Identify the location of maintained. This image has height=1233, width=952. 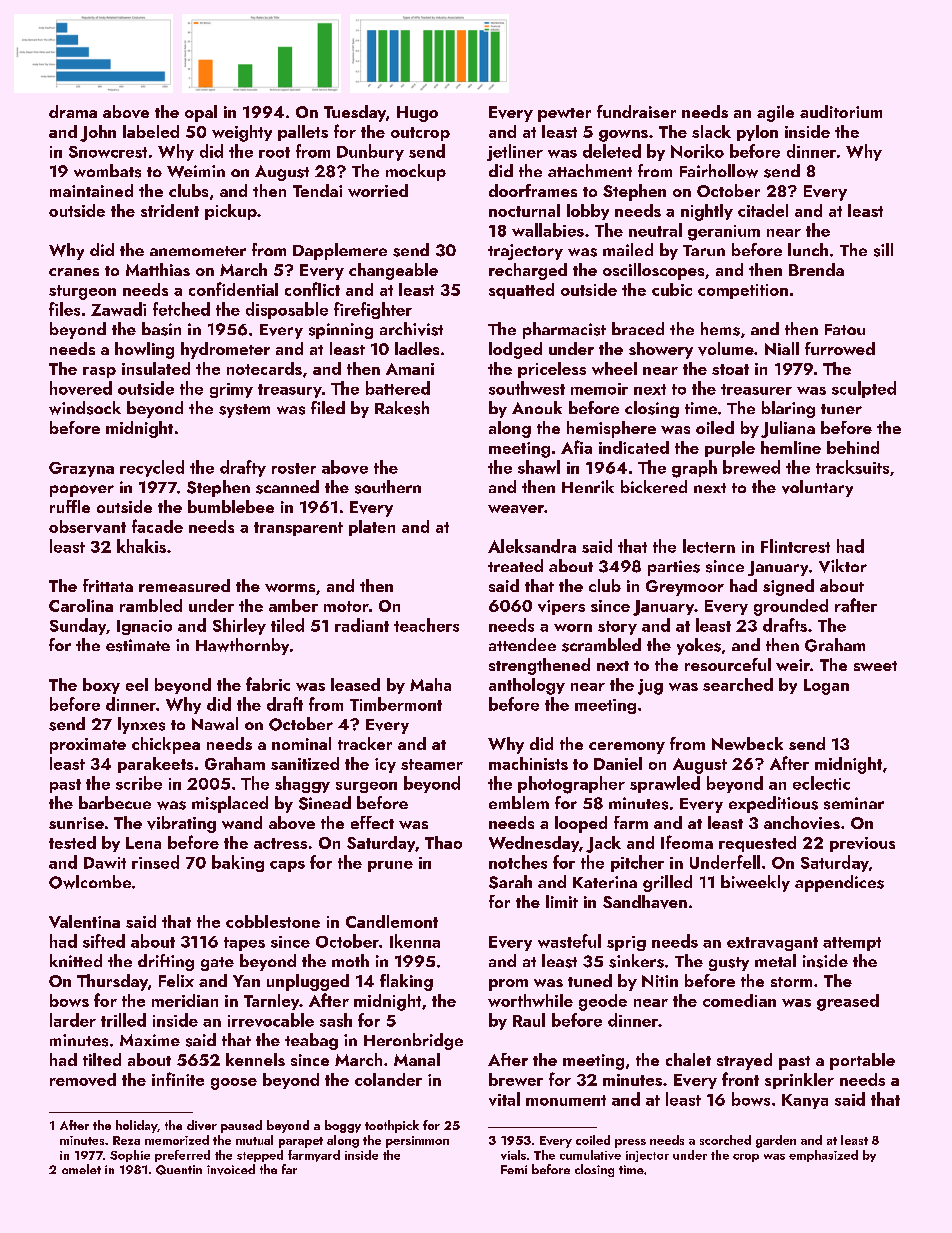
(91, 190).
